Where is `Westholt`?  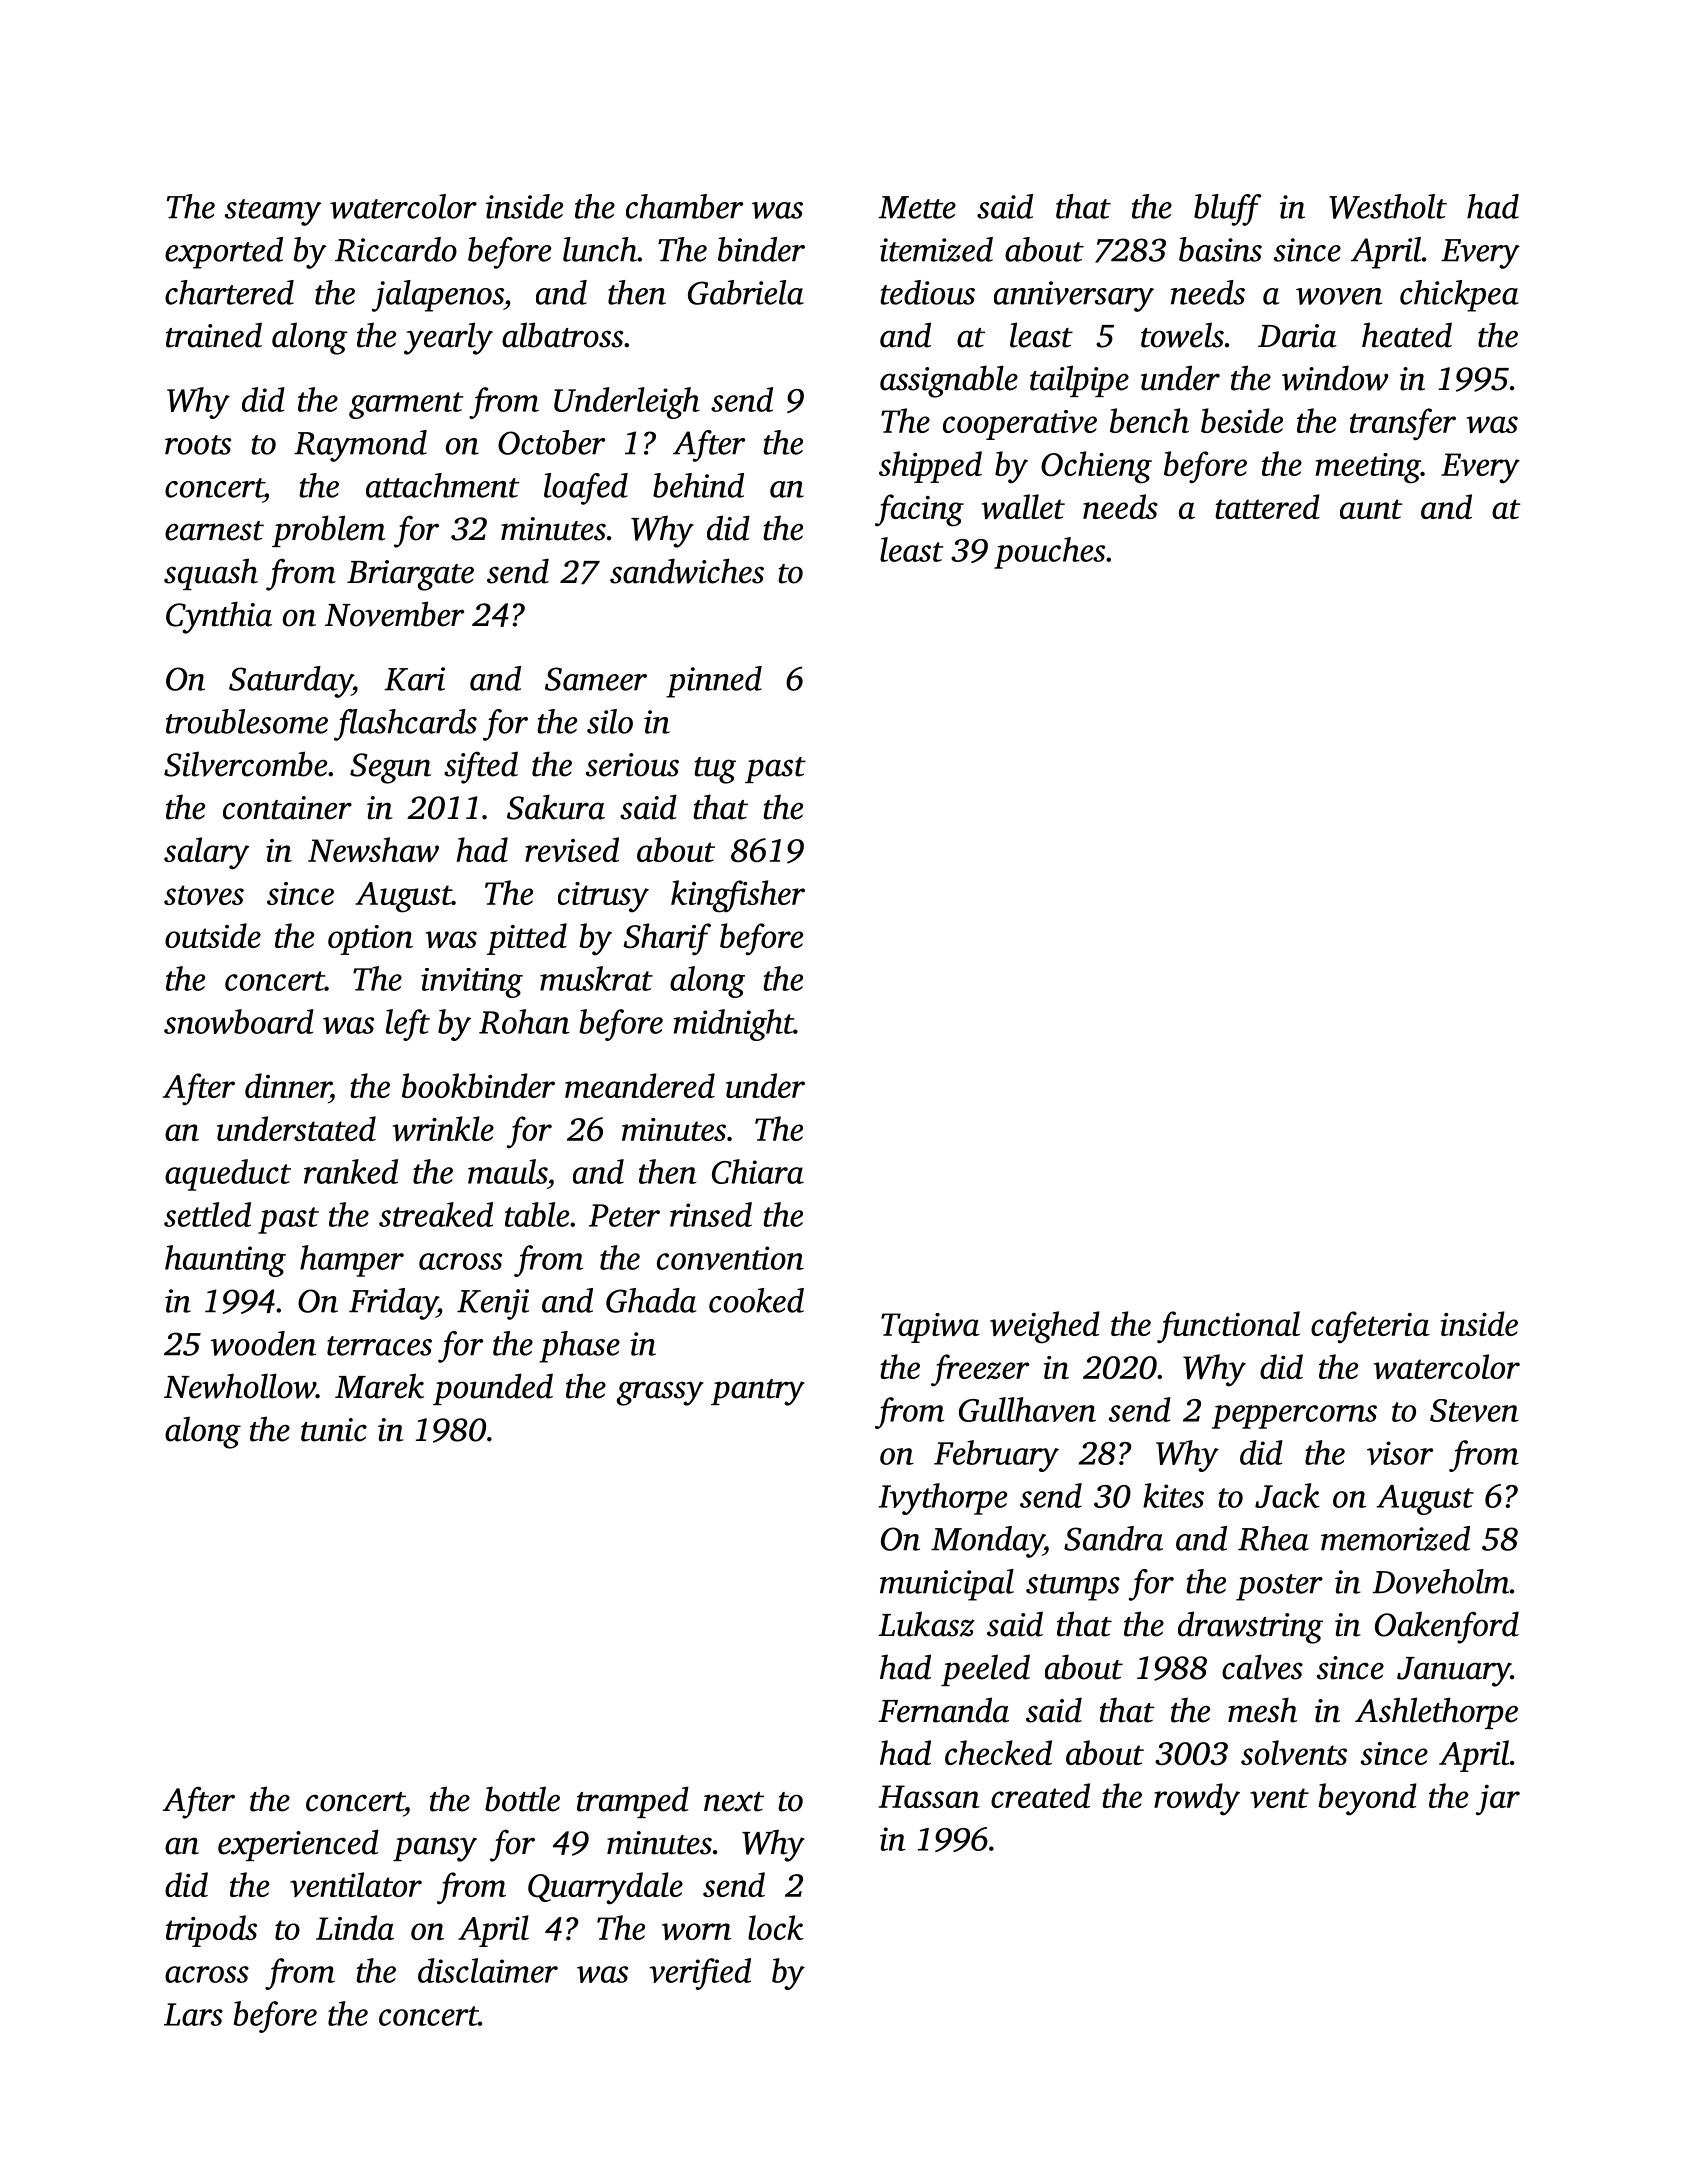
Westholt is located at coordinates (1388, 206).
